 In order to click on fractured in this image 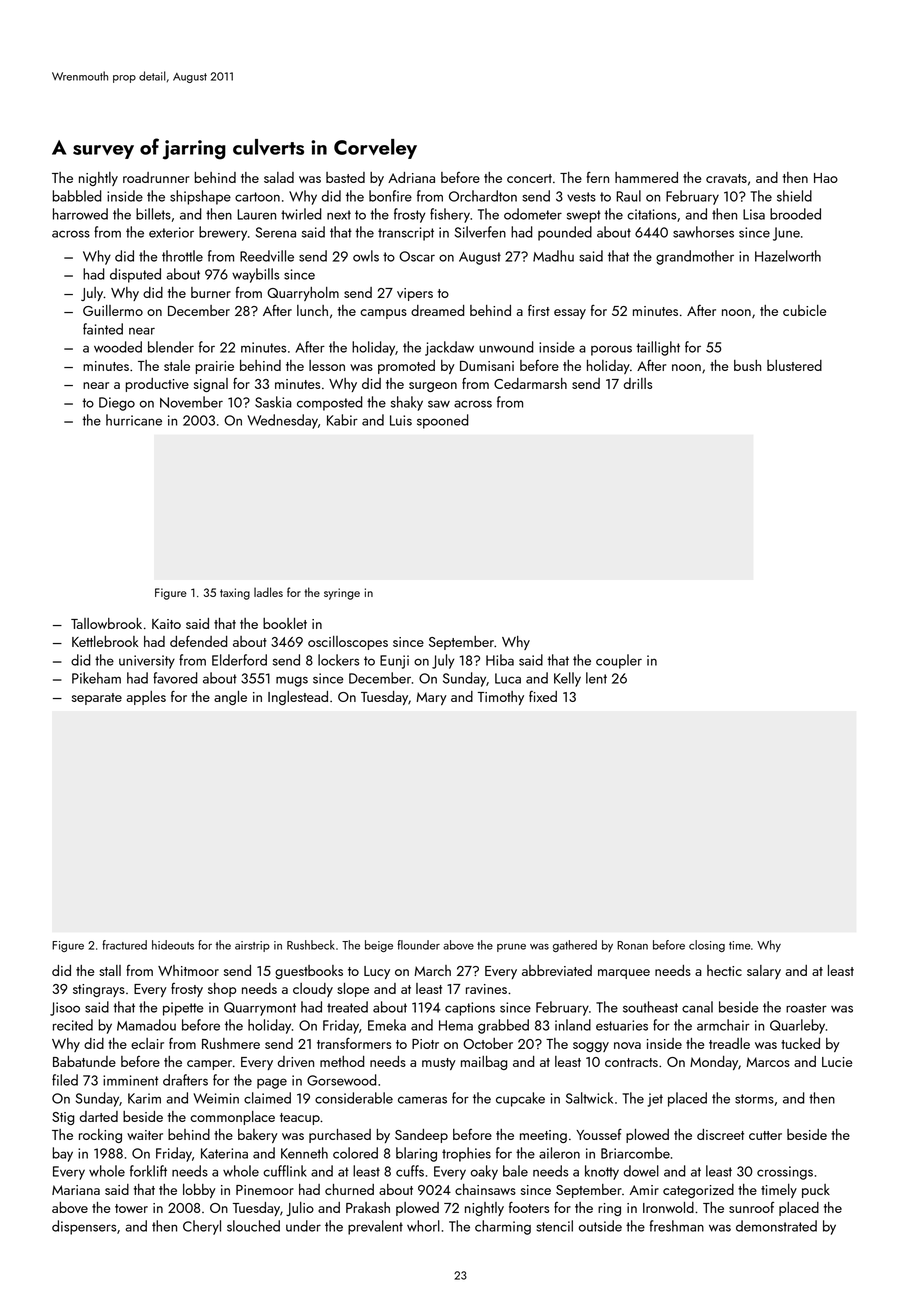, I will do `click(124, 945)`.
